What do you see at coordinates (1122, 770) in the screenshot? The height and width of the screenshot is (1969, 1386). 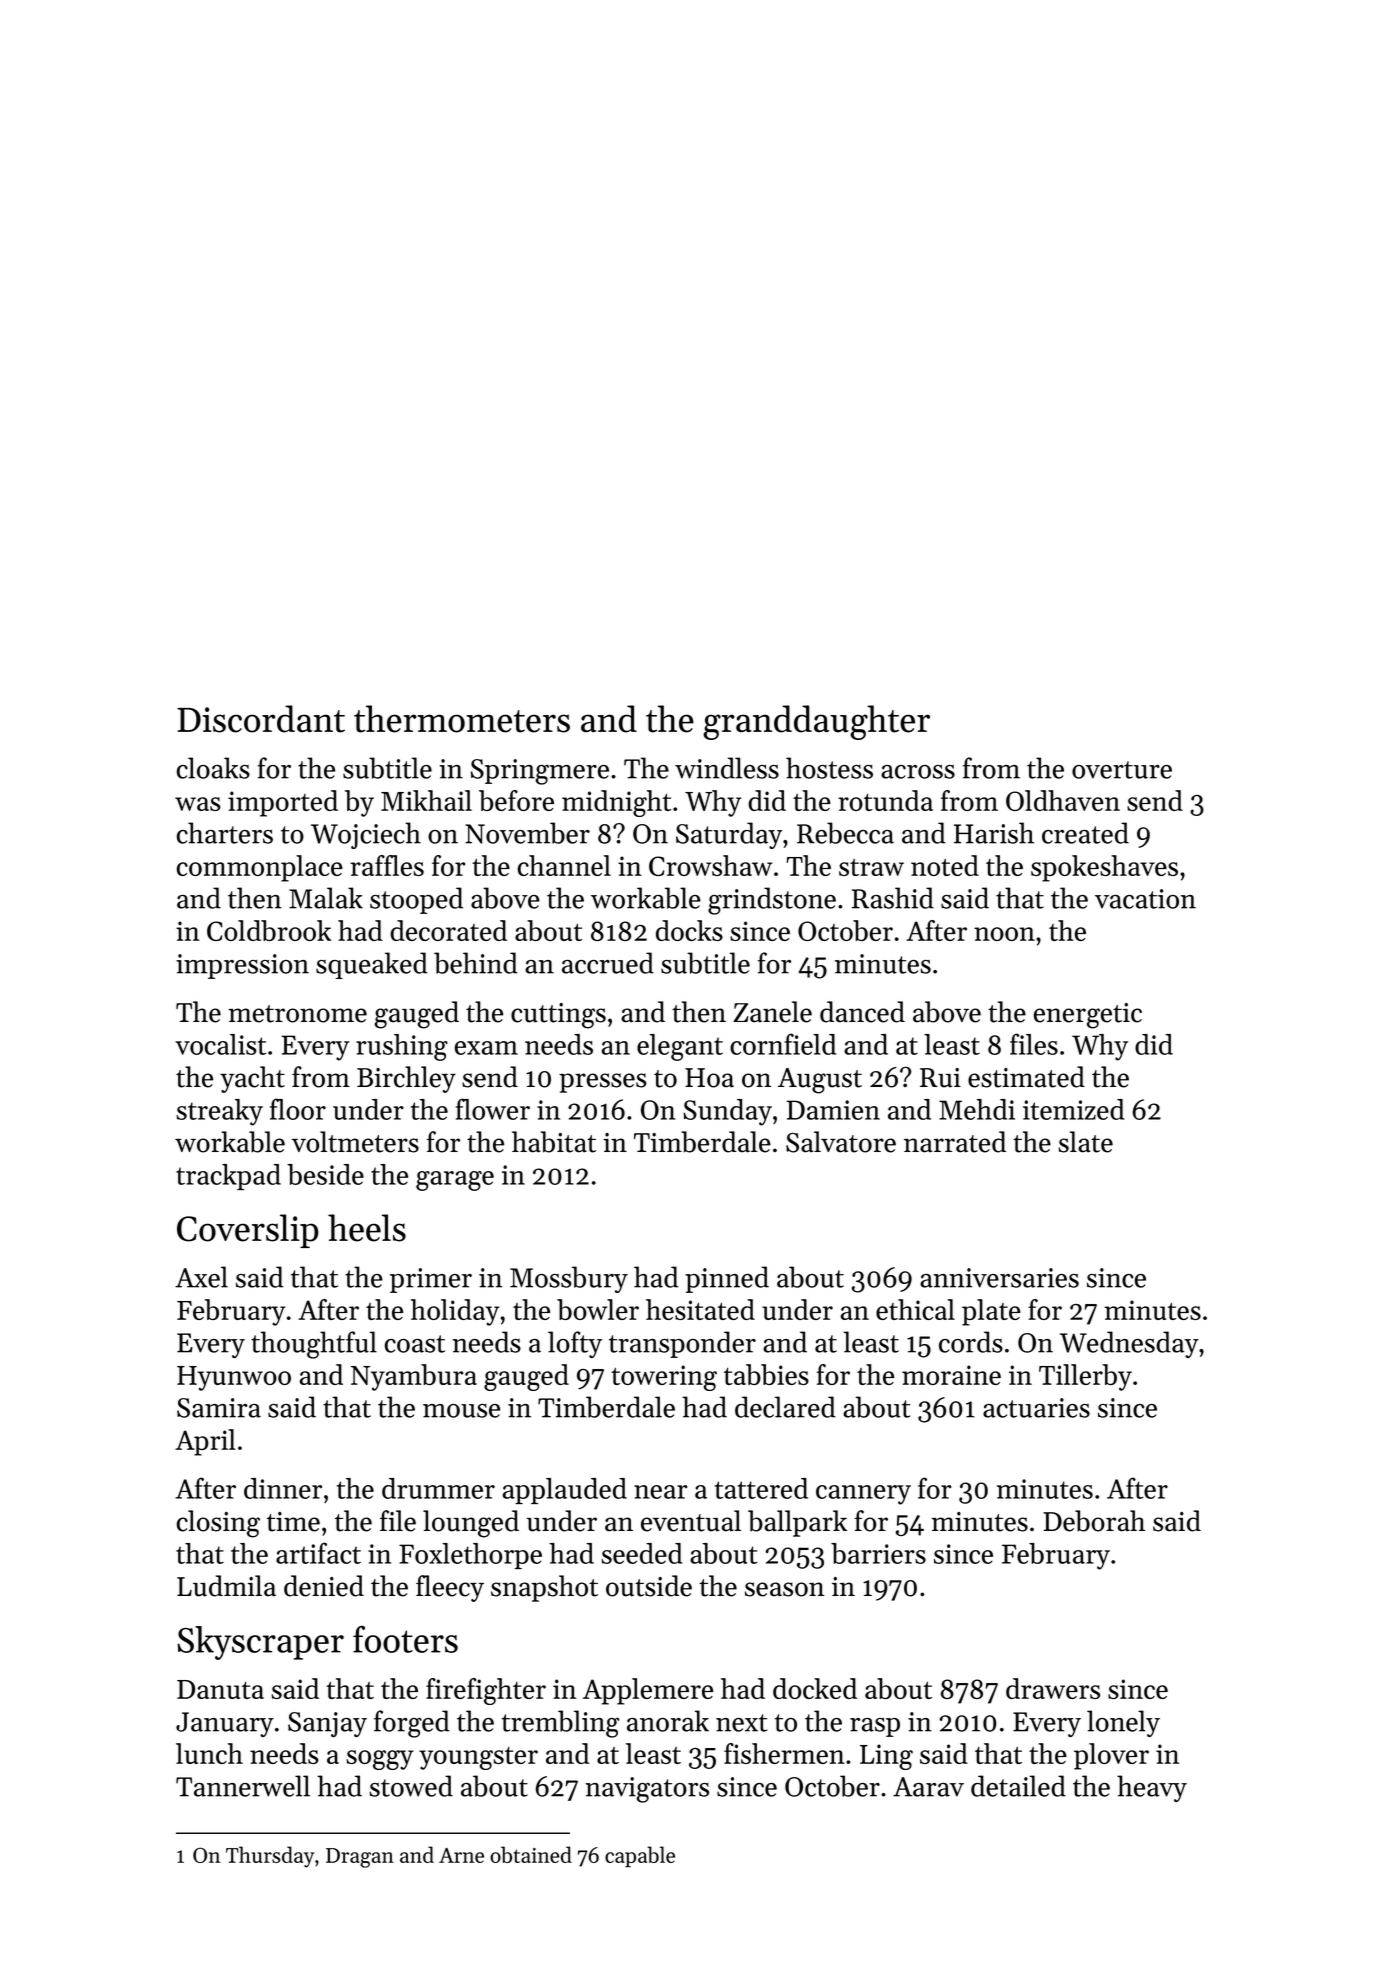 I see `overture` at bounding box center [1122, 770].
